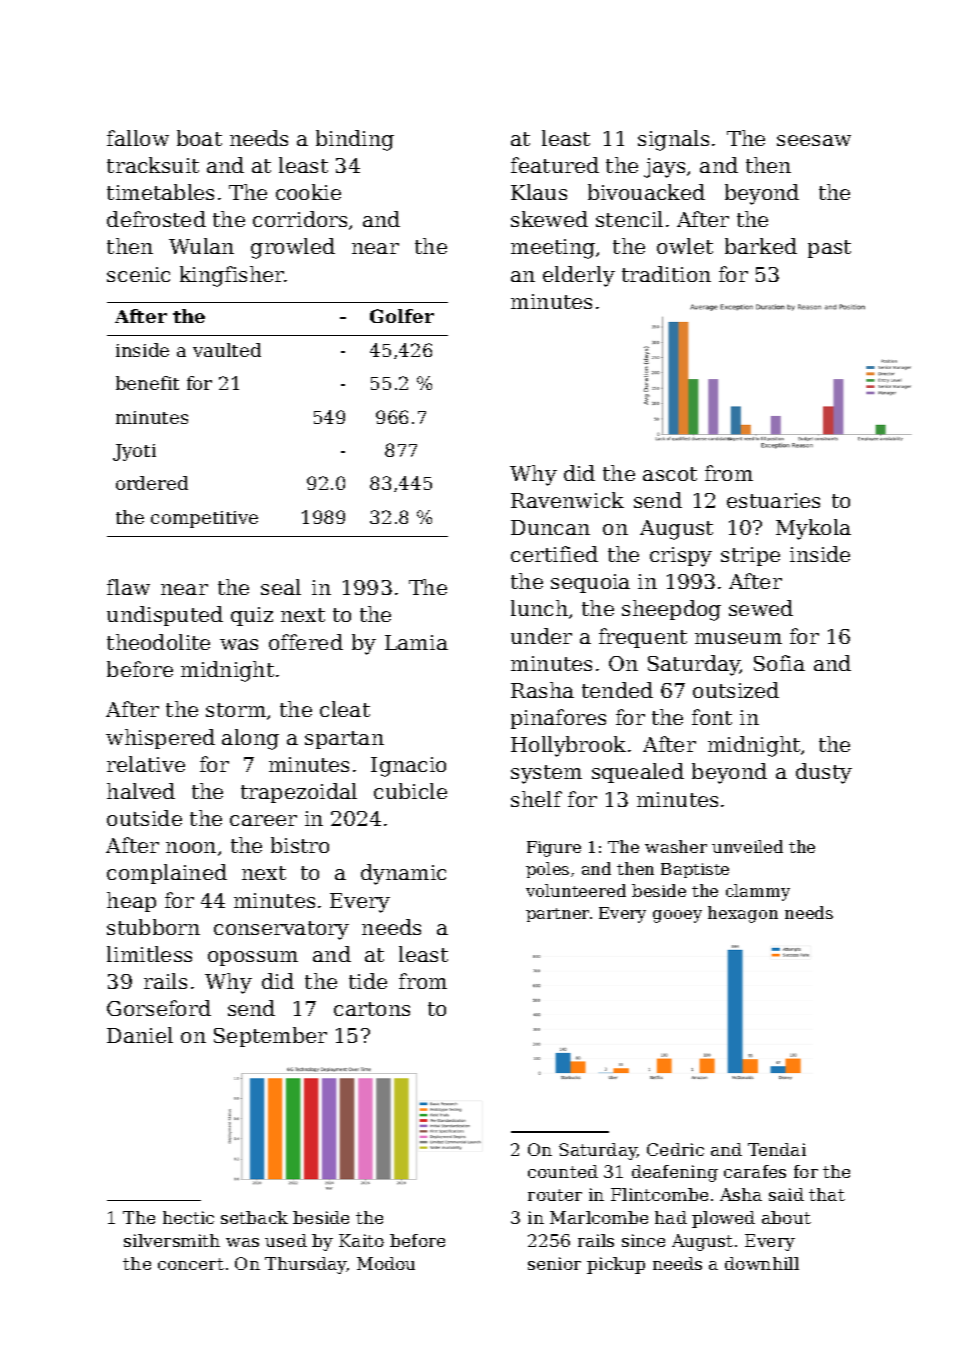 The image size is (959, 1361). Describe the element at coordinates (355, 140) in the image. I see `binding` at that location.
